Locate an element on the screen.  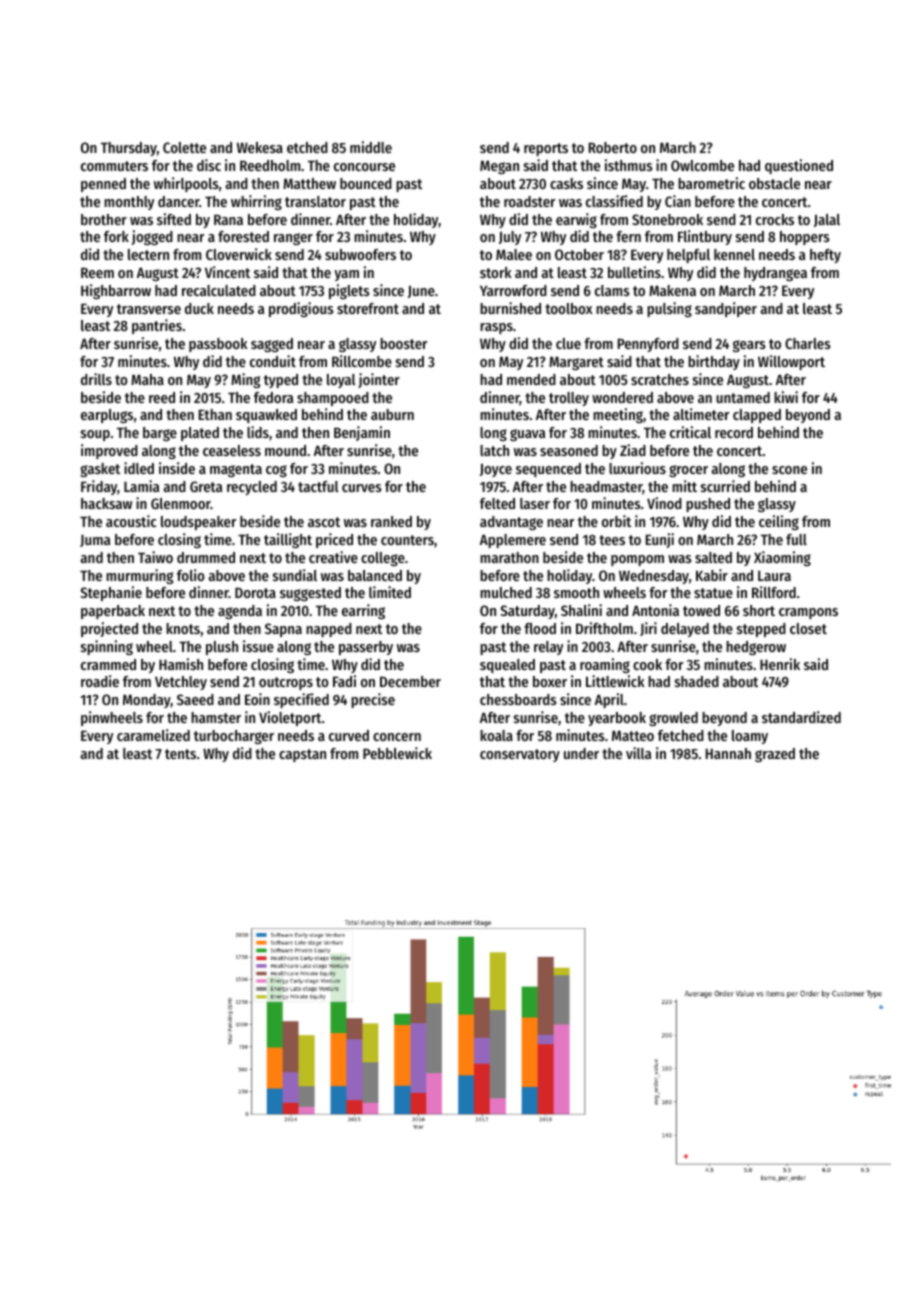
Dorota is located at coordinates (255, 592).
